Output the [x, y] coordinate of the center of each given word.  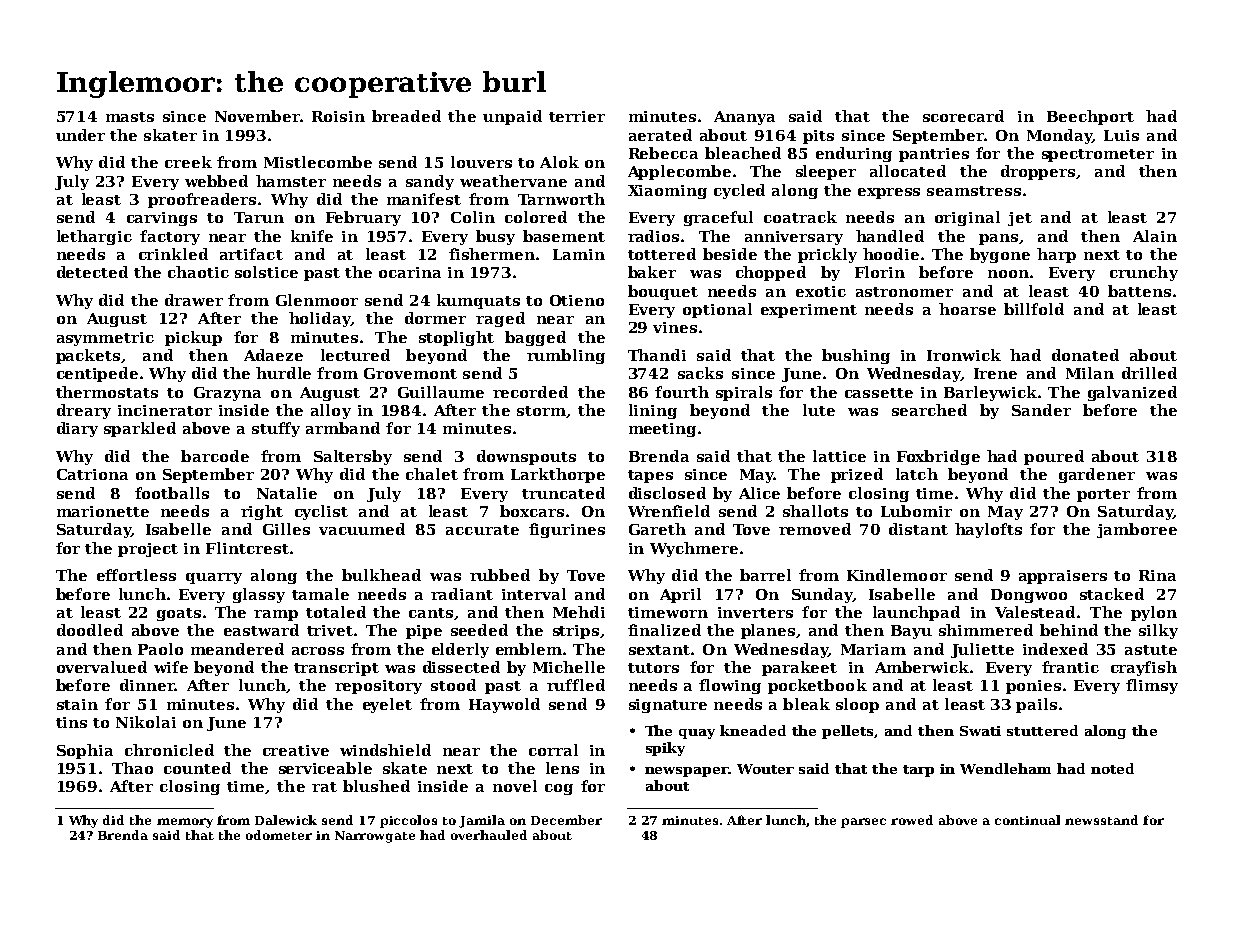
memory [185, 823]
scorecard [963, 116]
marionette [103, 511]
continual [1027, 820]
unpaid [512, 117]
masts [130, 117]
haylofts [988, 530]
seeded [479, 630]
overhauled [489, 835]
